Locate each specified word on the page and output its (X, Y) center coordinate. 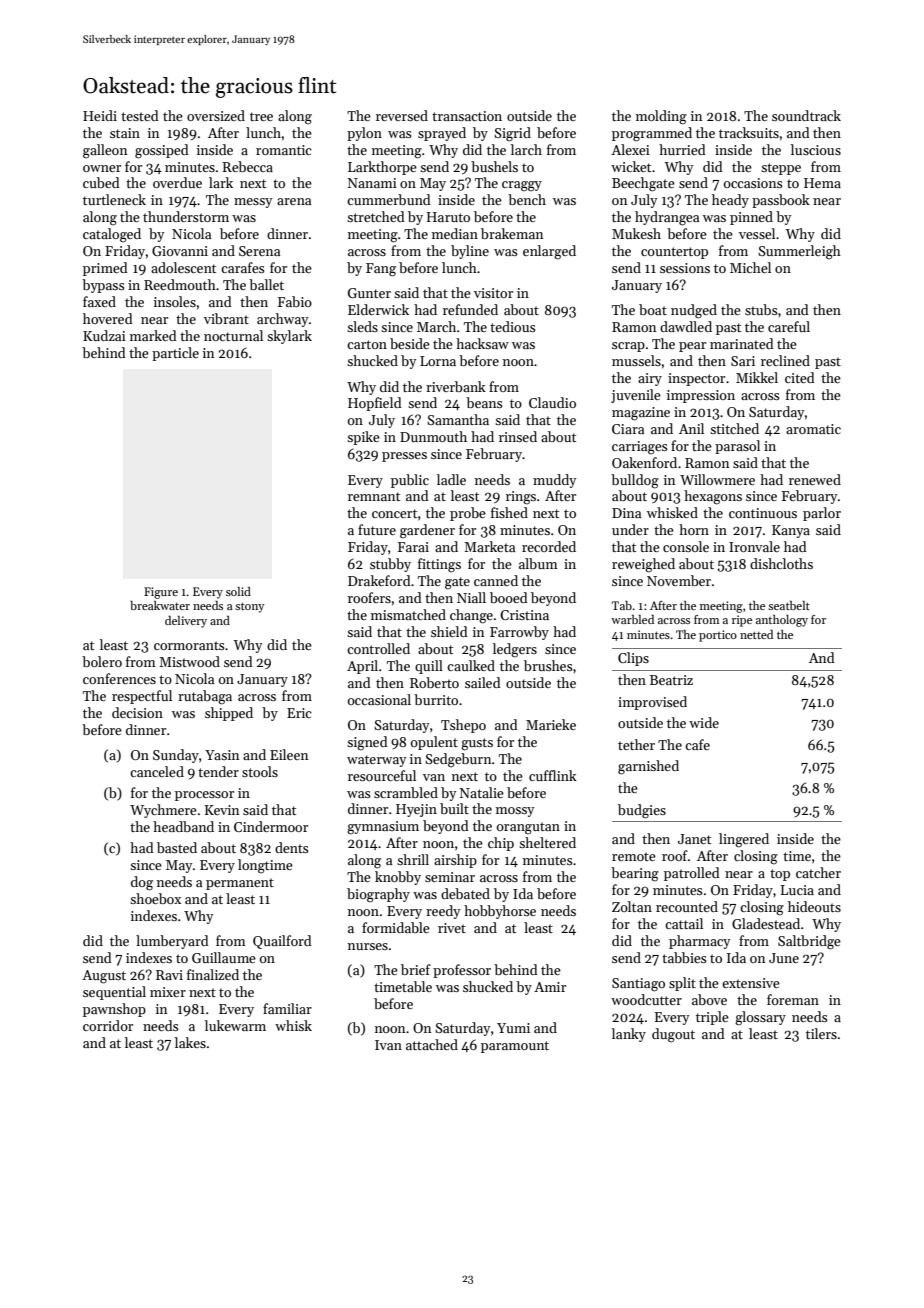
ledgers (515, 650)
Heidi (100, 115)
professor (462, 971)
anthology (782, 621)
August (104, 977)
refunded (470, 309)
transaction (467, 116)
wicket (631, 166)
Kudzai (104, 335)
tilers (821, 1033)
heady (730, 201)
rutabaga (205, 697)
